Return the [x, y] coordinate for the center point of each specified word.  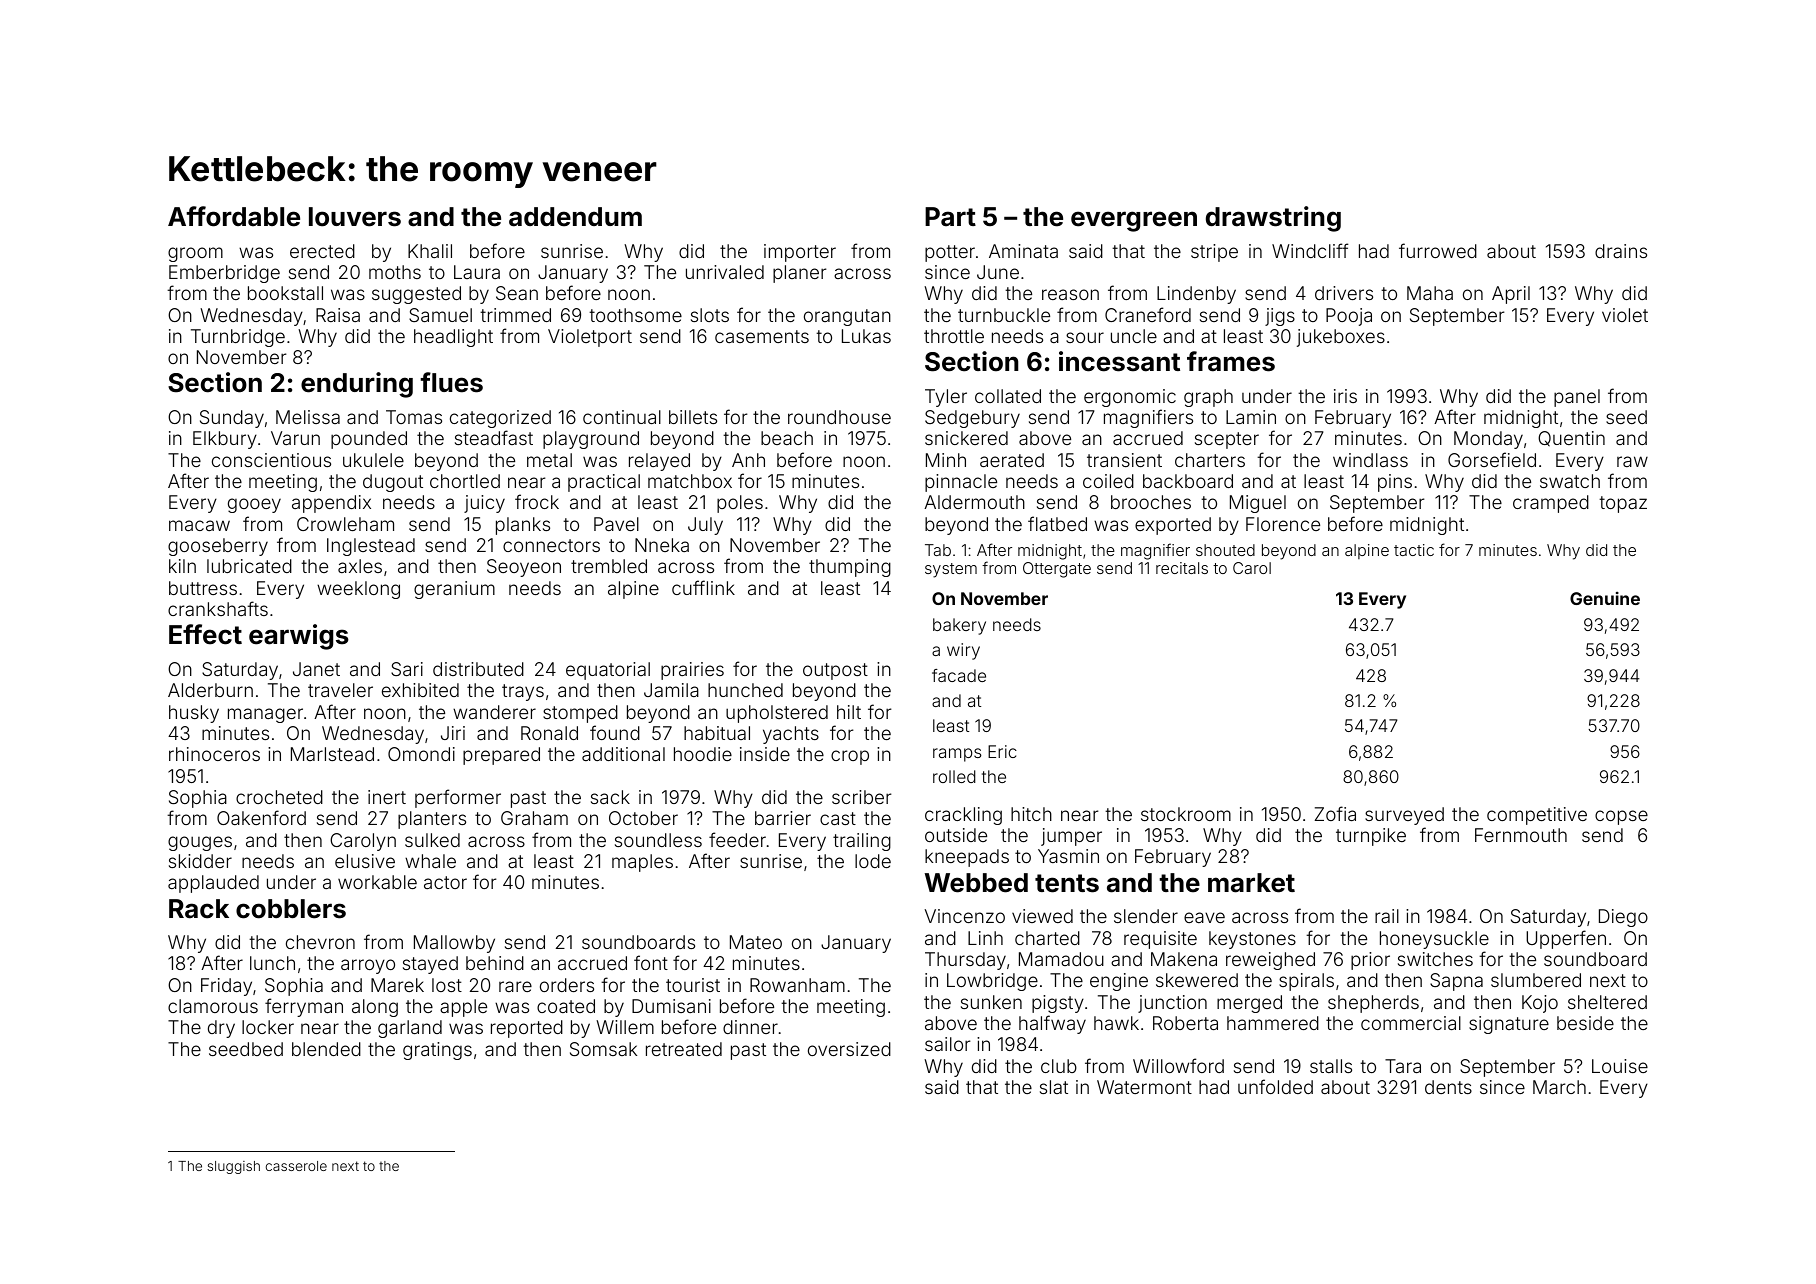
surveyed [1404, 816]
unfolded [1275, 1086]
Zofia [1335, 813]
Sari [407, 669]
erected [322, 251]
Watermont [1144, 1087]
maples [642, 863]
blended [326, 1049]
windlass [1370, 460]
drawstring [1273, 219]
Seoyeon [524, 568]
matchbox [690, 481]
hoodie [703, 754]
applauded [213, 884]
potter [950, 253]
